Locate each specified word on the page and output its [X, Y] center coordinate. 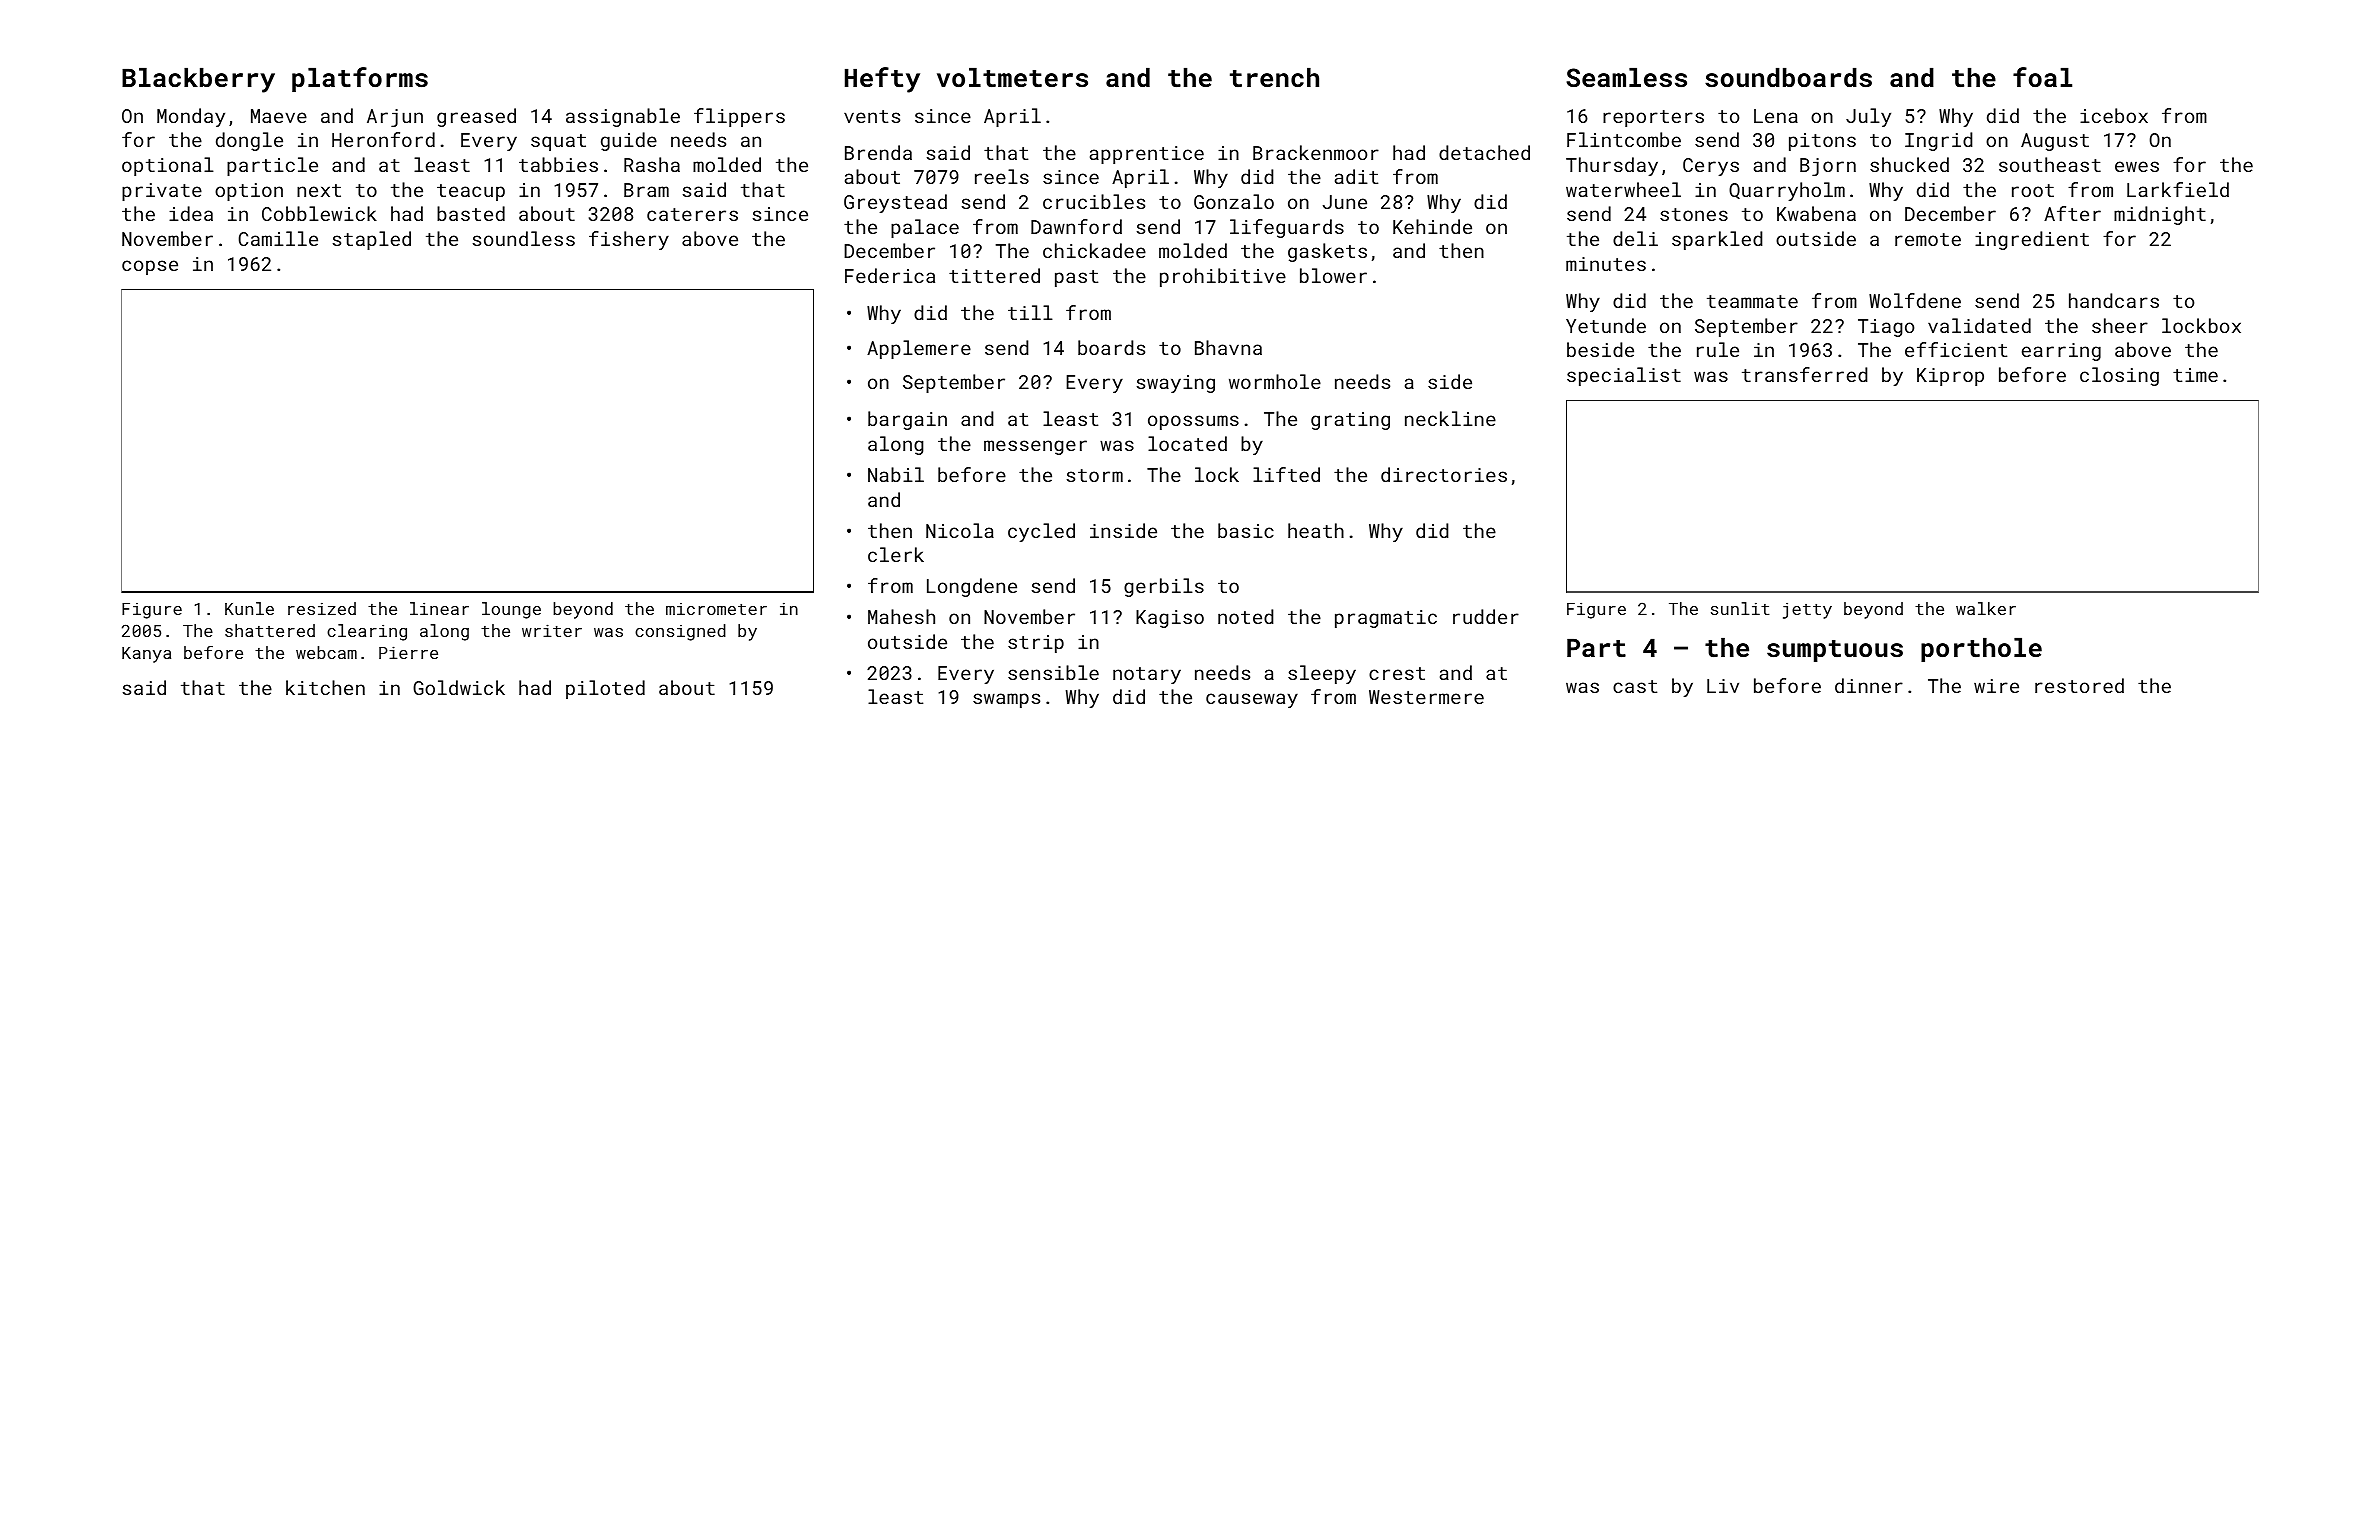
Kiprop [1950, 377]
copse [150, 267]
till [1030, 312]
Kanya [146, 655]
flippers [739, 117]
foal [2042, 77]
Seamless [1626, 77]
